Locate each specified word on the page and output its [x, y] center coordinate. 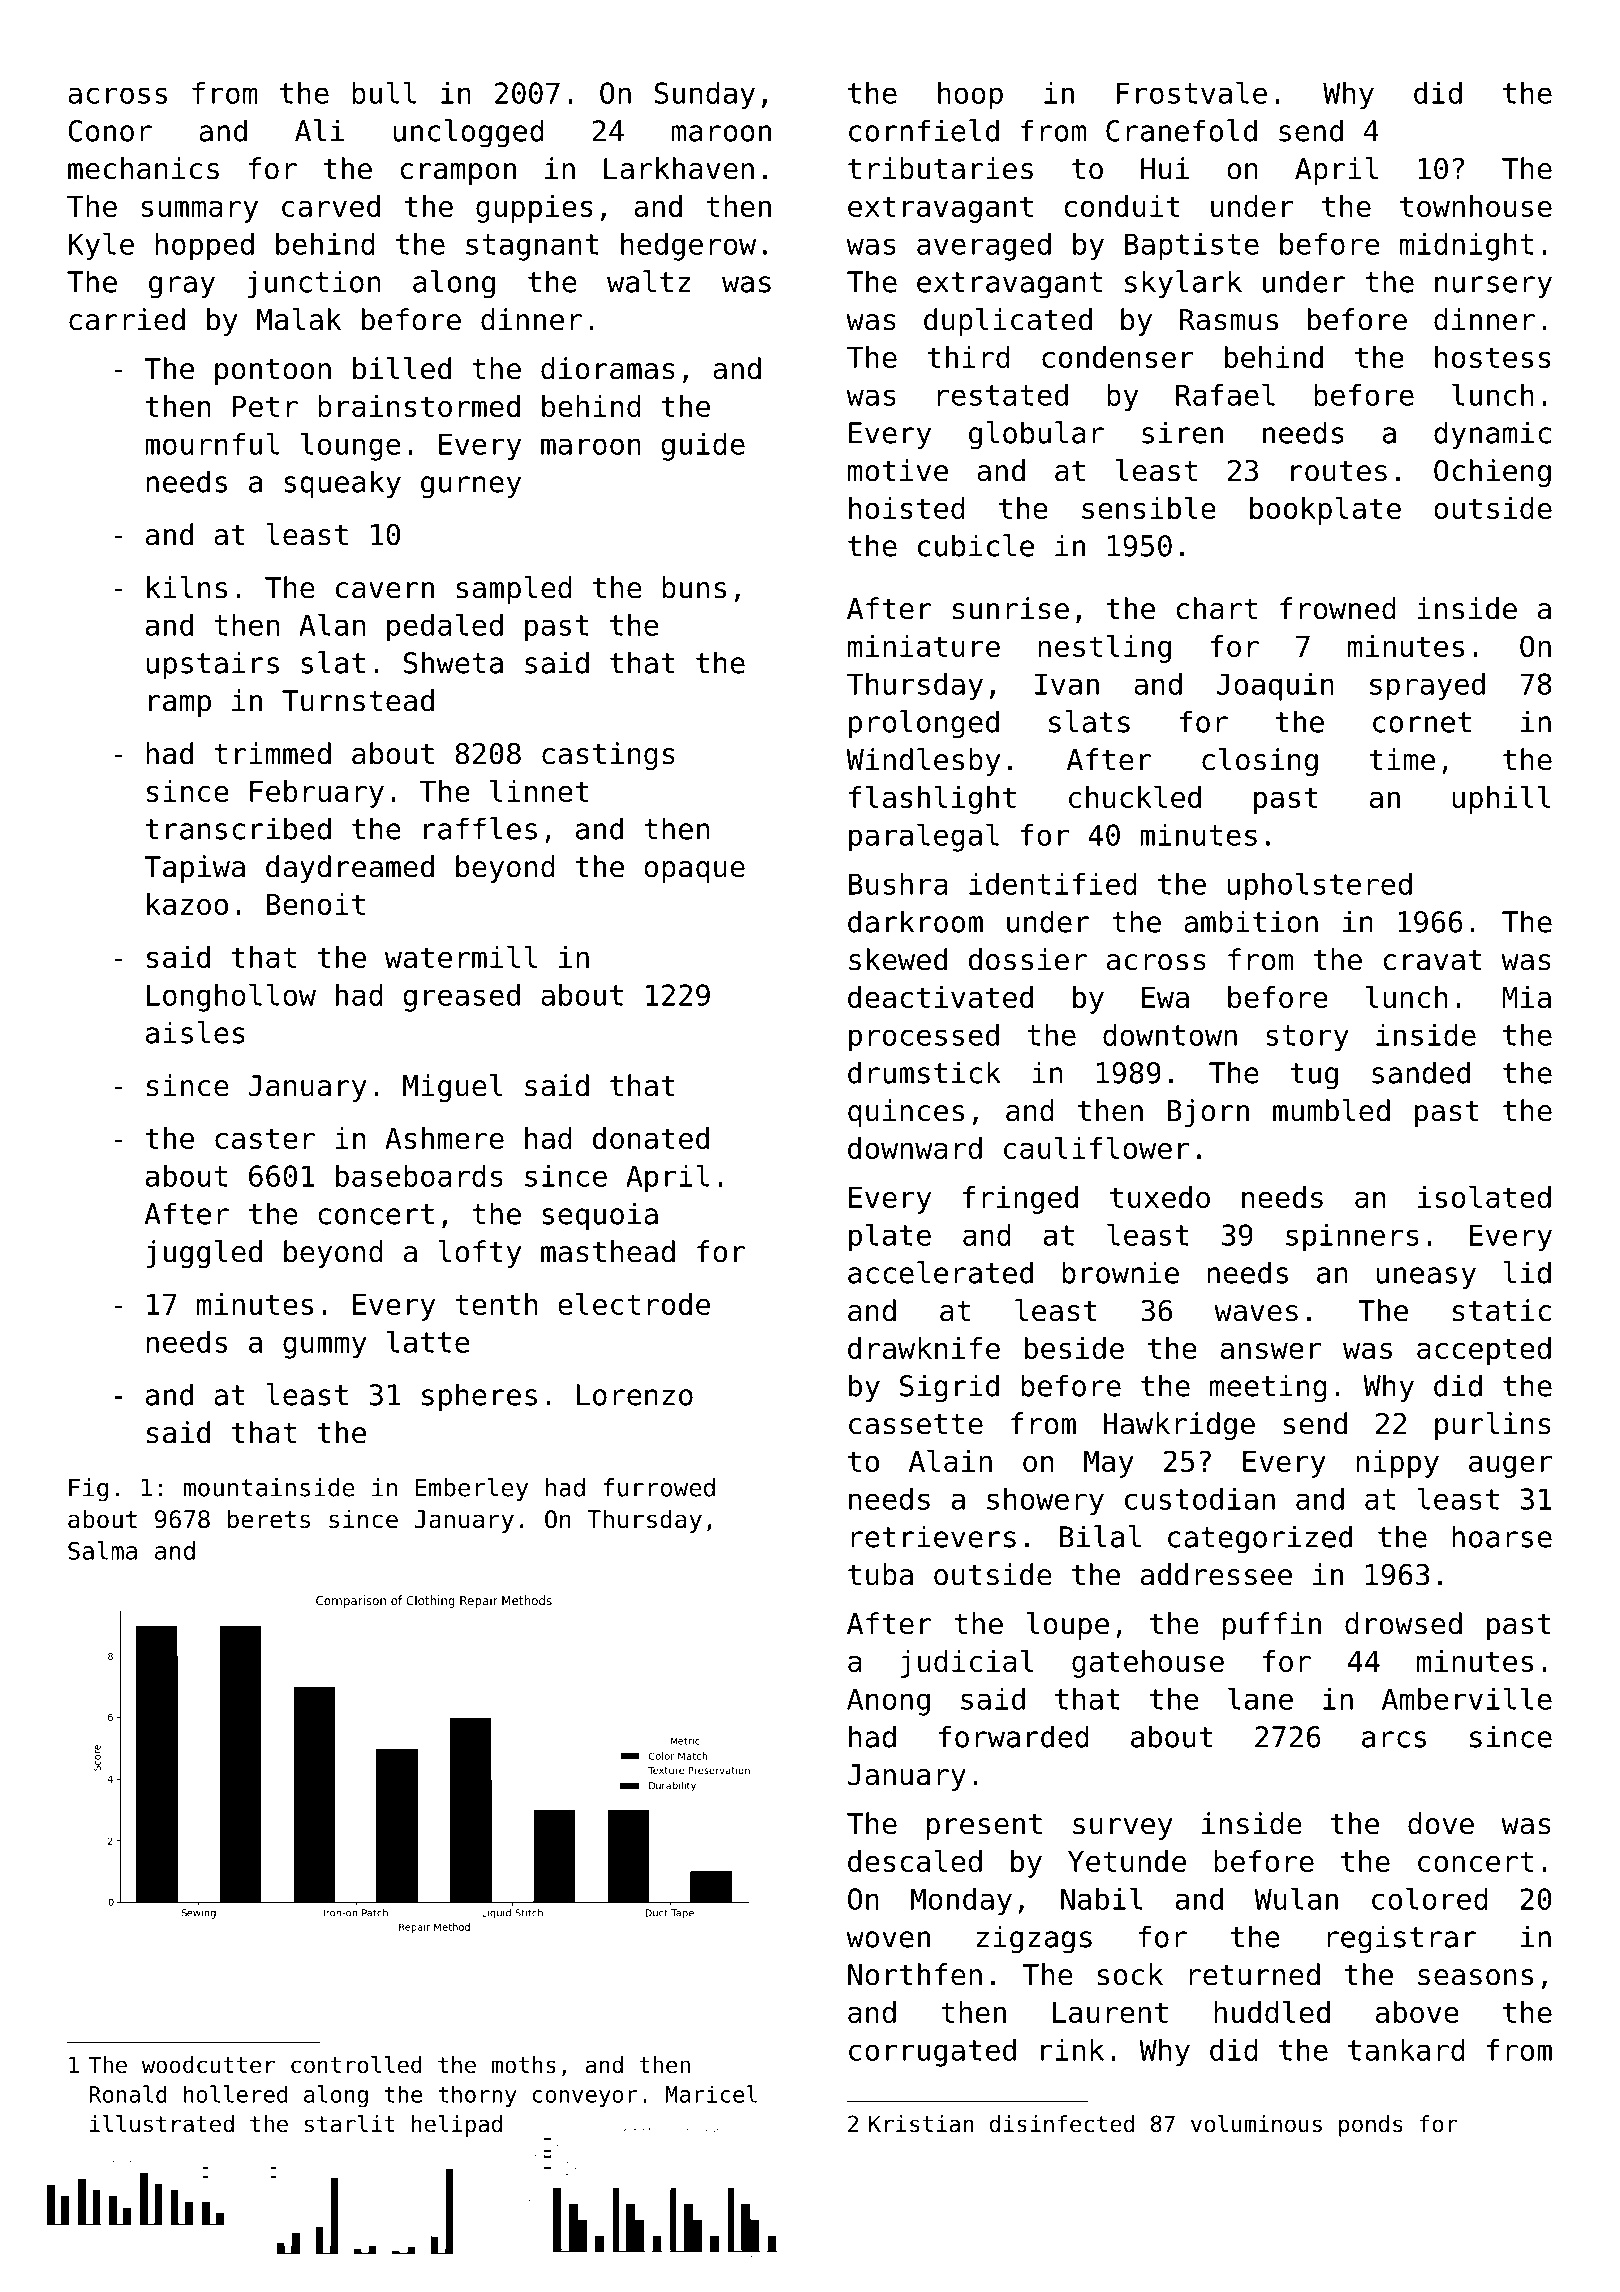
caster [265, 1138]
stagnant [532, 247]
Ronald [128, 2094]
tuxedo [1160, 1197]
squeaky [342, 484]
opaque [694, 872]
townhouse [1476, 206]
